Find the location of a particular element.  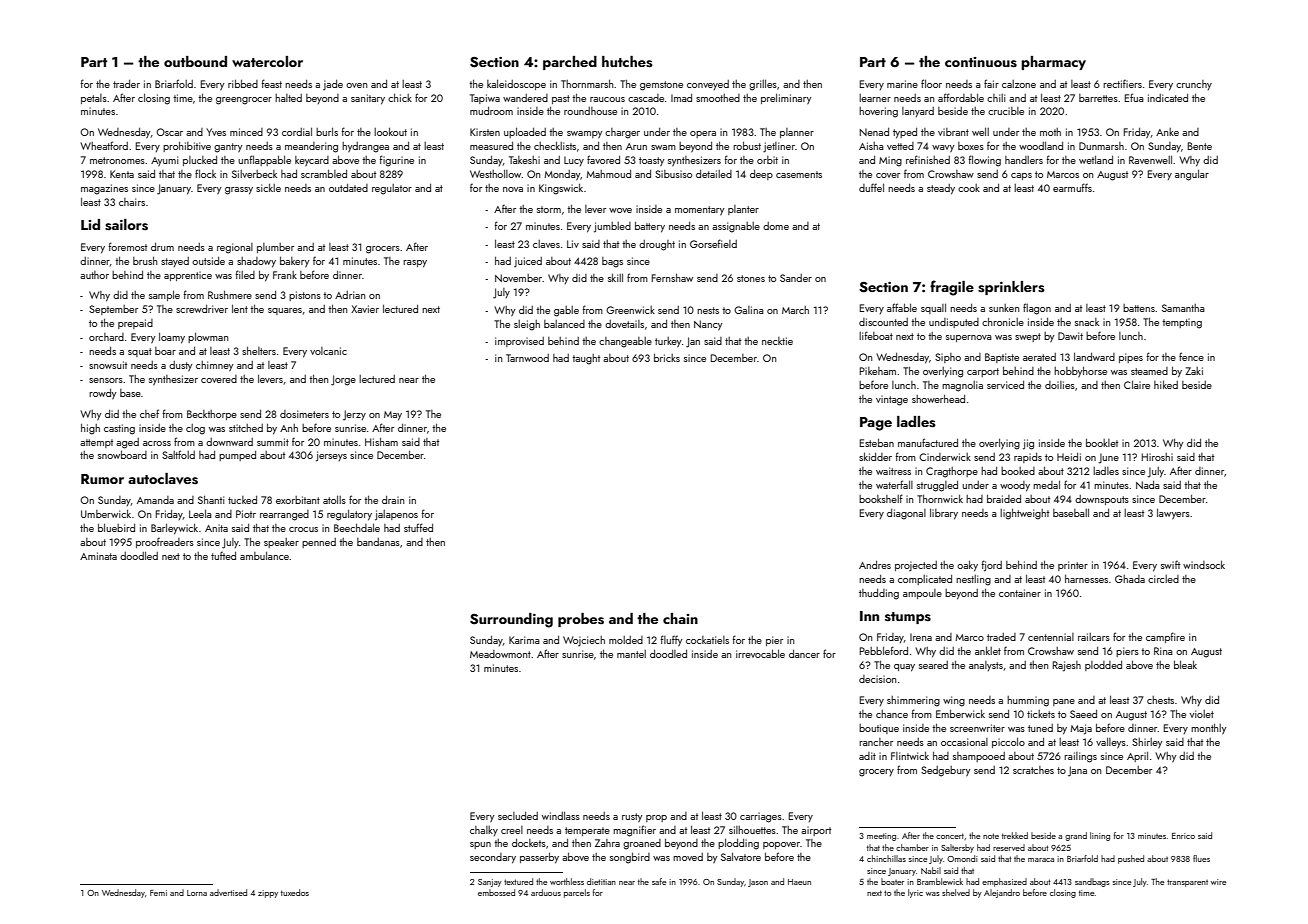

trader is located at coordinates (126, 84).
